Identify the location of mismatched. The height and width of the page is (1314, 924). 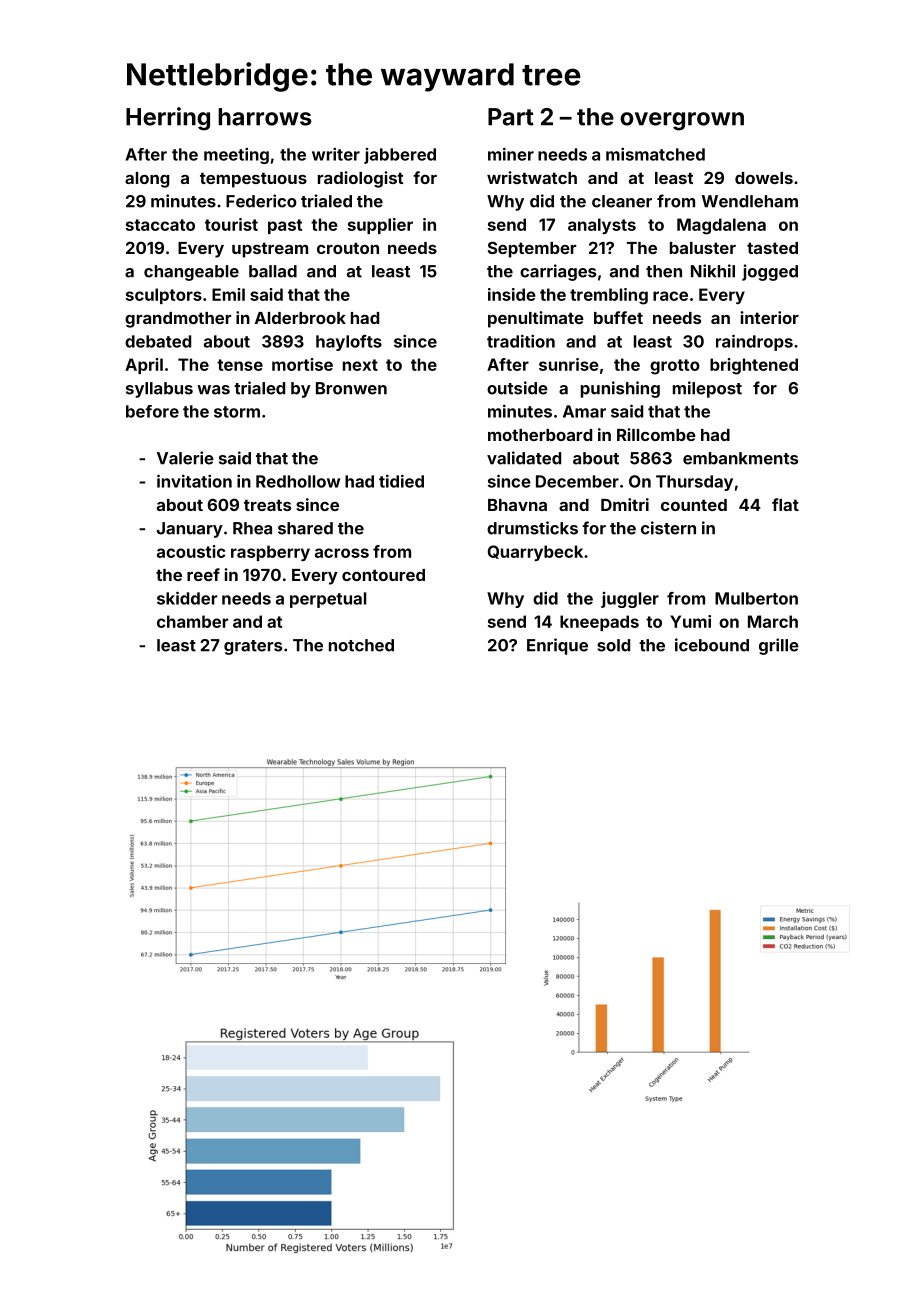
(655, 154).
